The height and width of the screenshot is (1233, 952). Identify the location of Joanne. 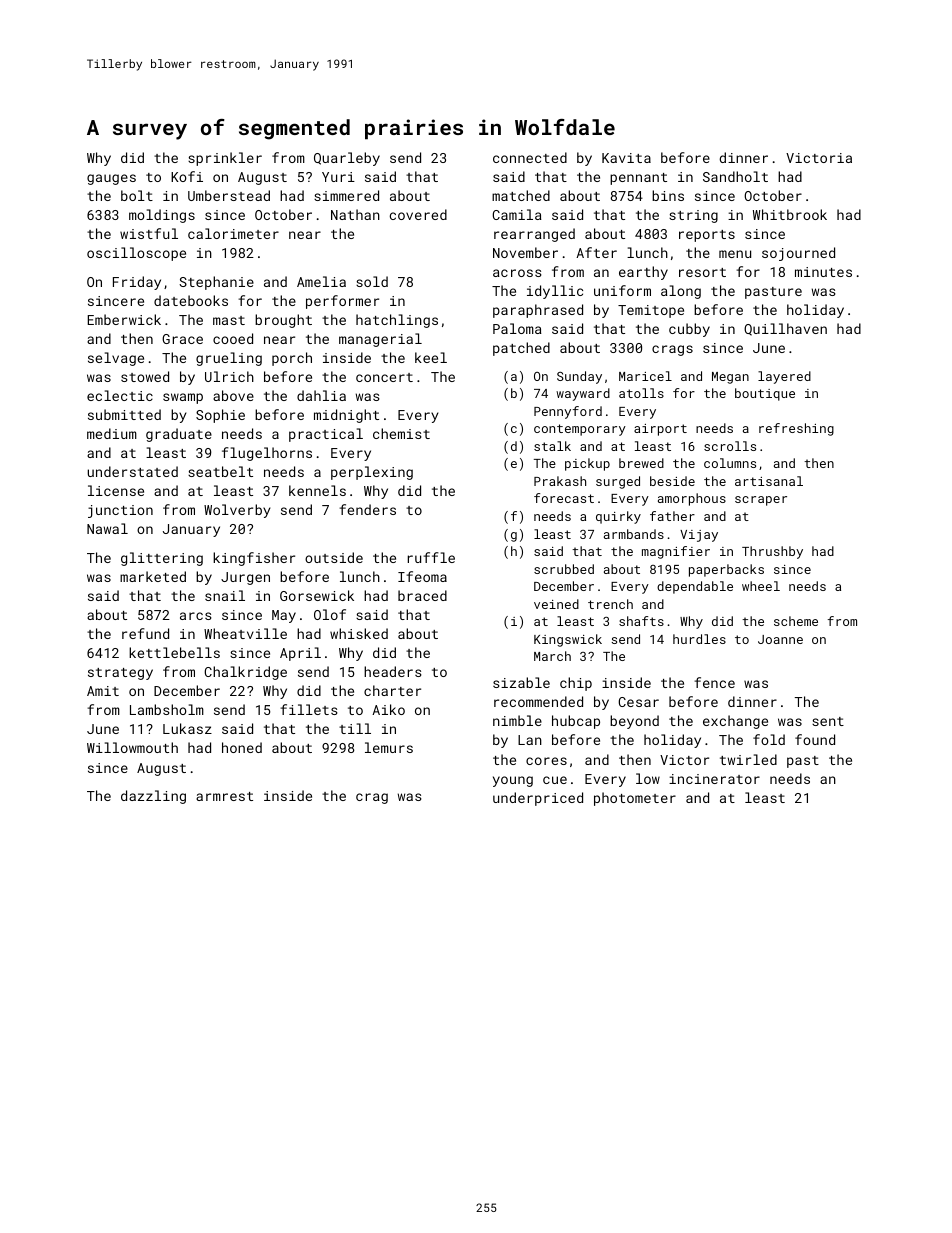
(780, 639).
